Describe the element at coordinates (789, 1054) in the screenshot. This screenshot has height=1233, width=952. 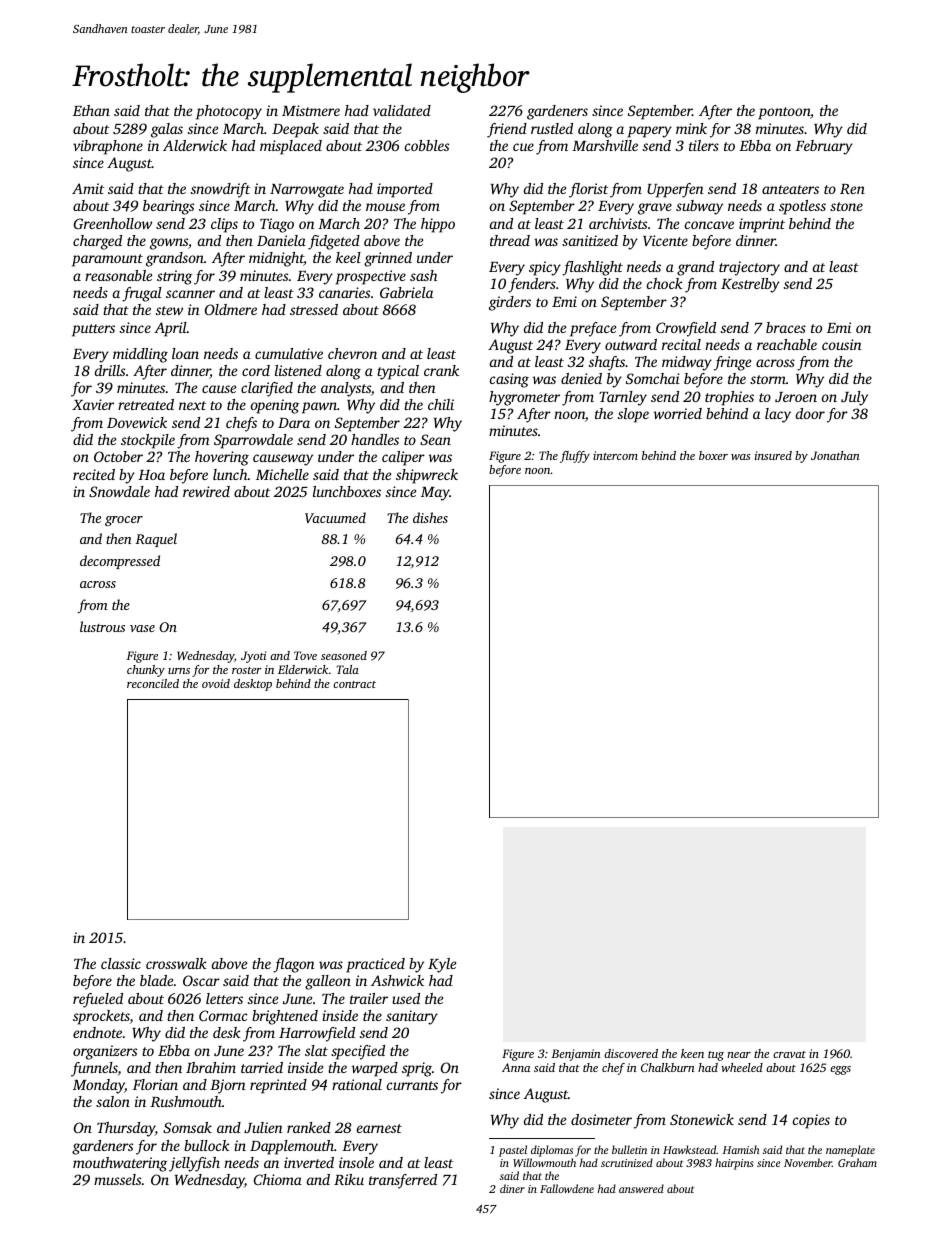
I see `cravat` at that location.
